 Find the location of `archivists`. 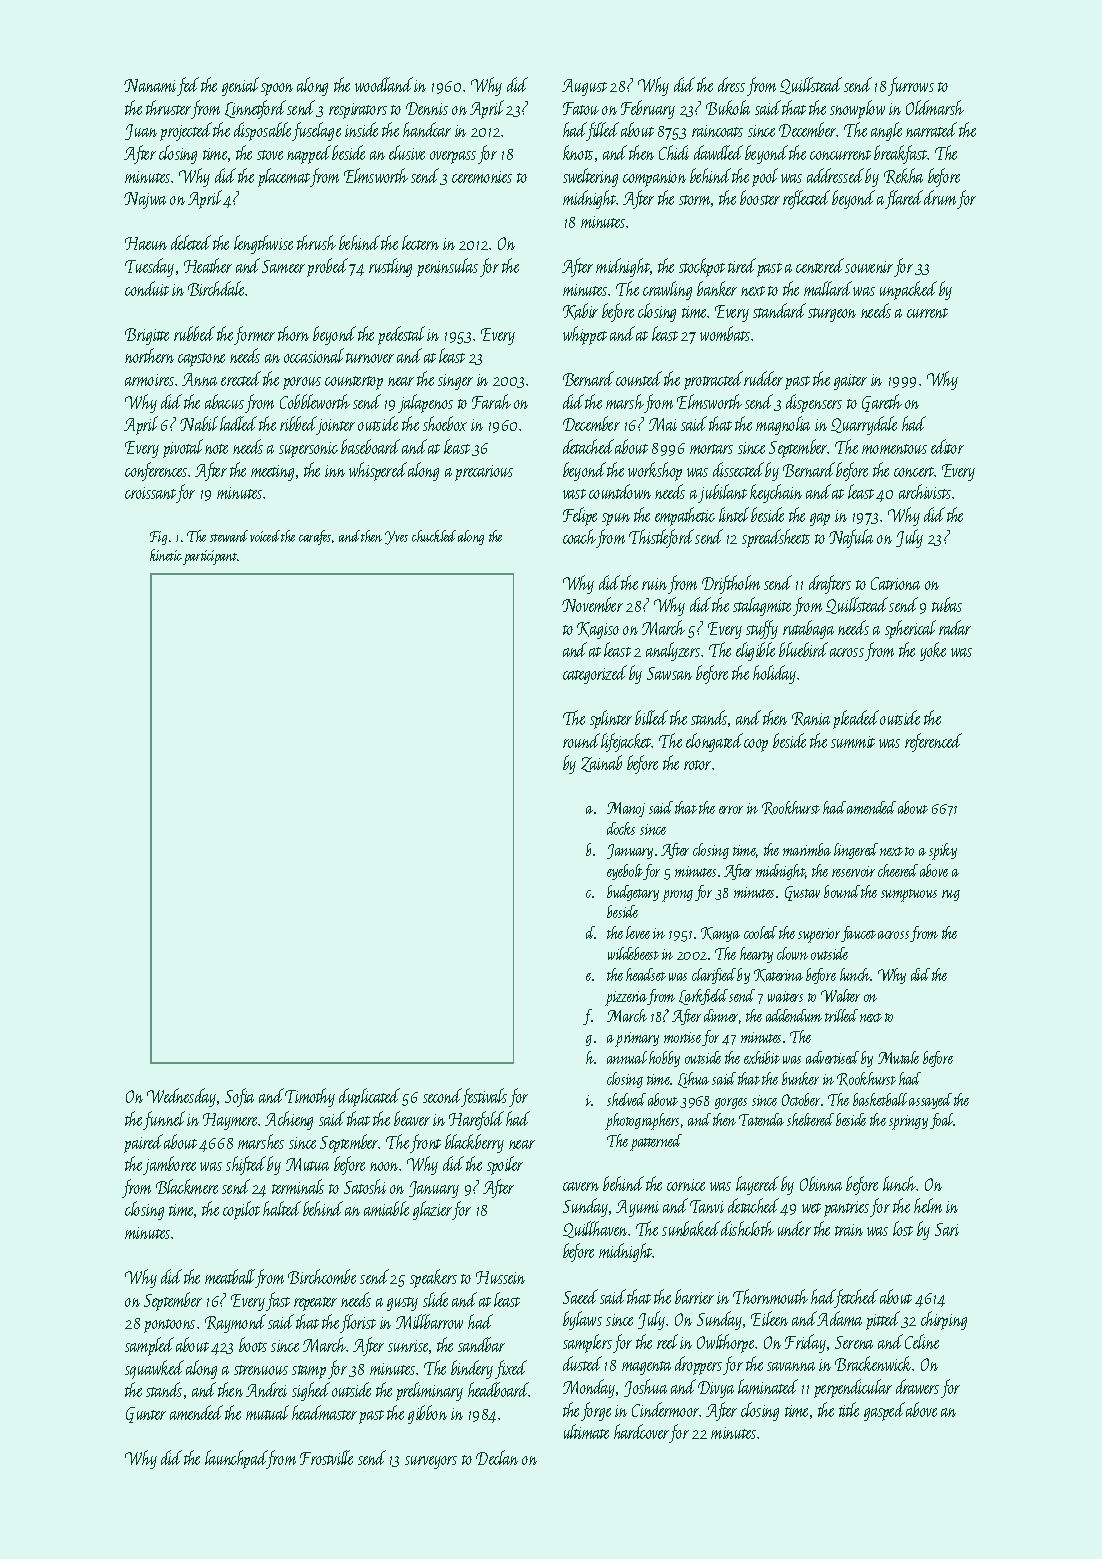

archivists is located at coordinates (925, 491).
